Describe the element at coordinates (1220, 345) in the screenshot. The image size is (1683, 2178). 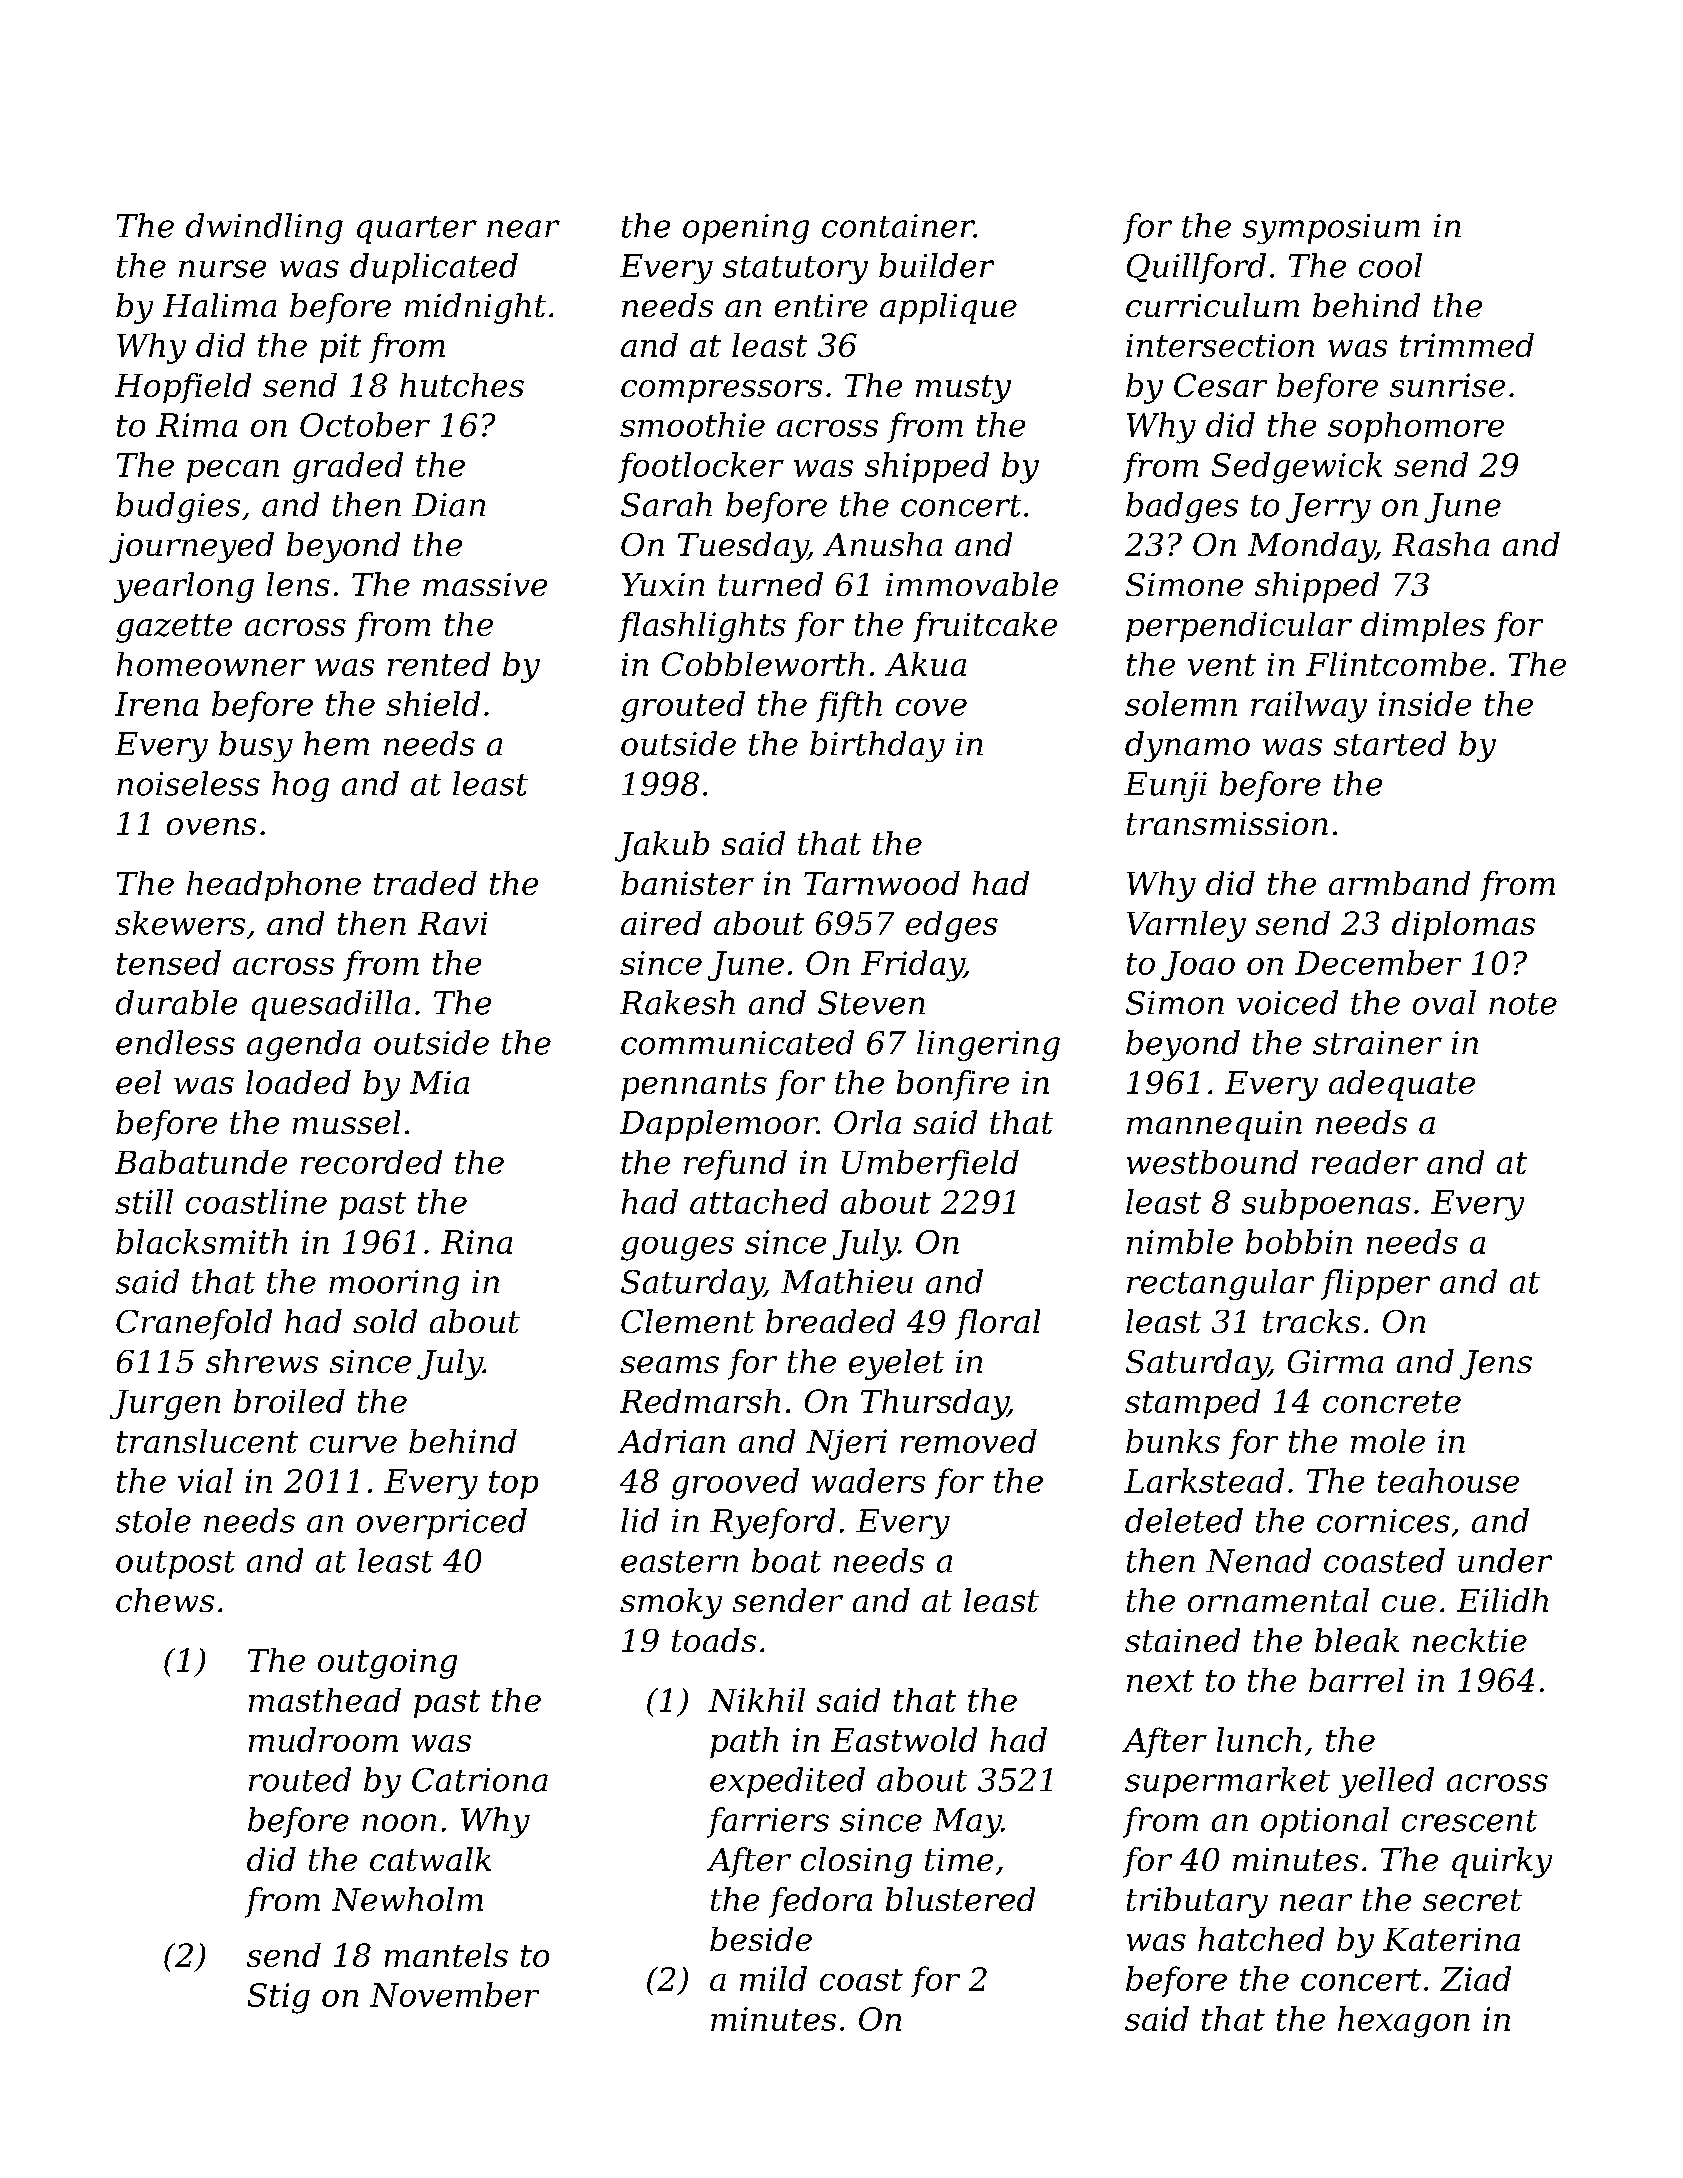
I see `intersection` at that location.
